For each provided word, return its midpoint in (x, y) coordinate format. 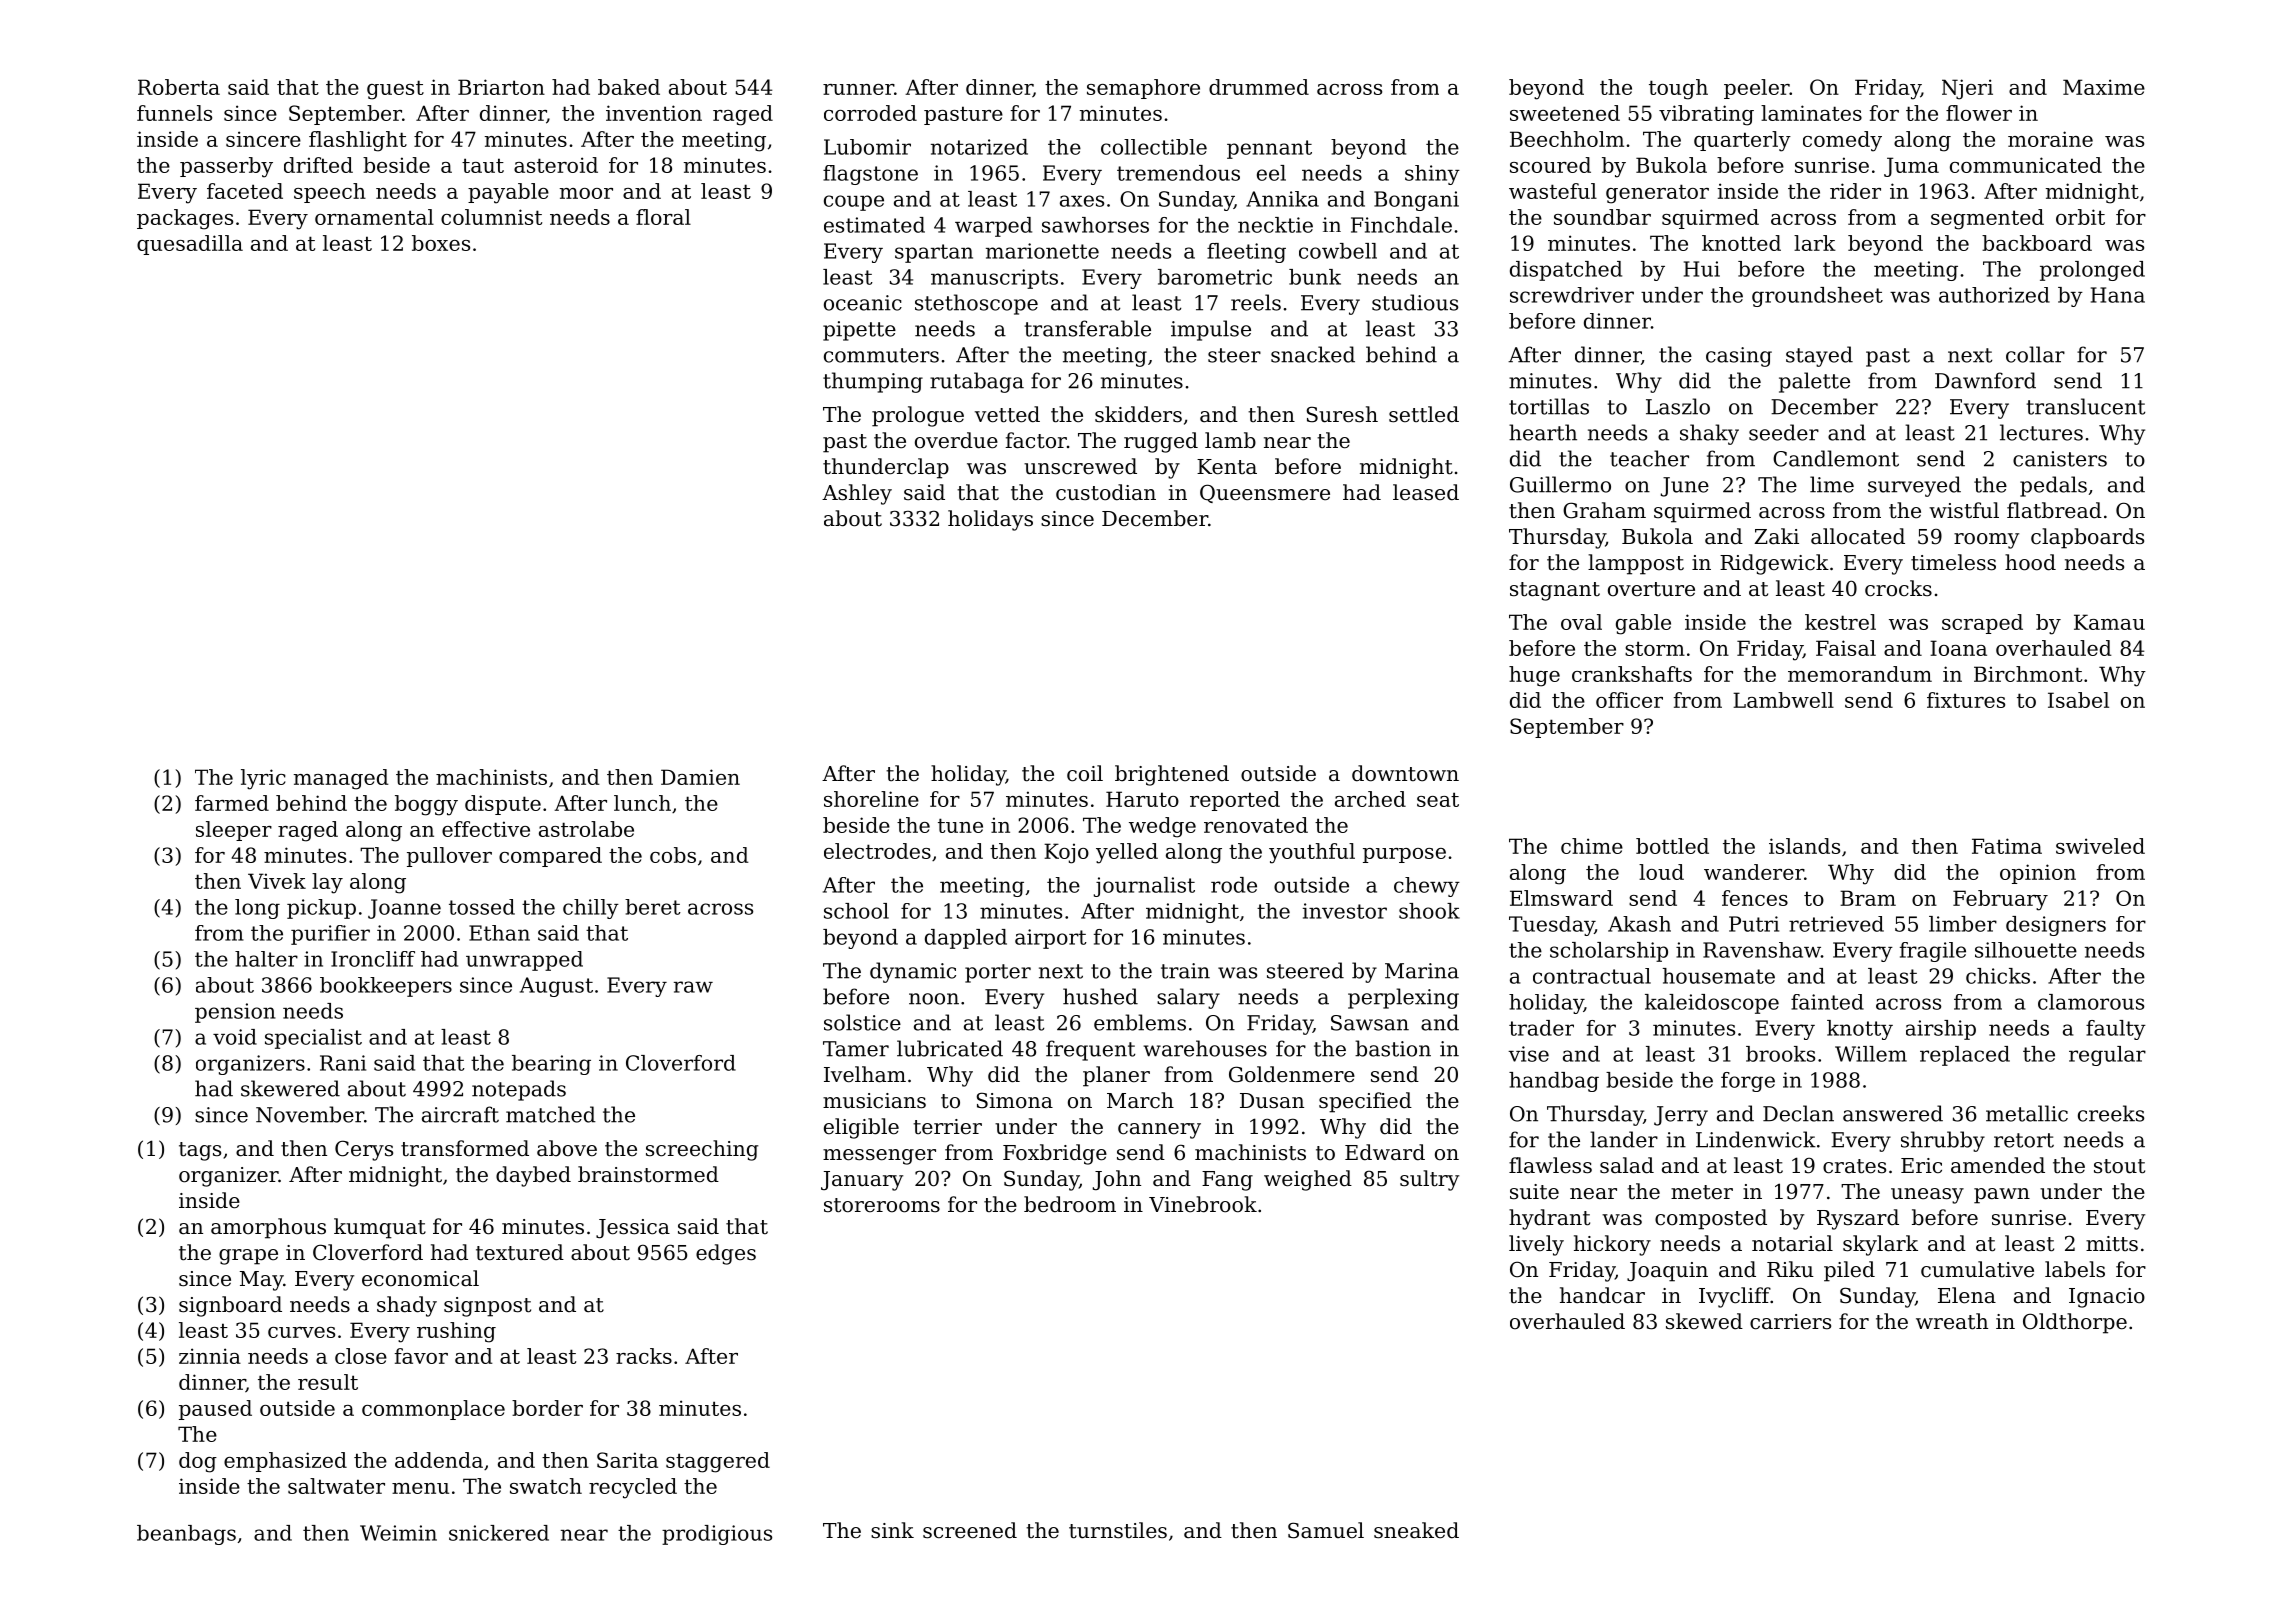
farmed (232, 803)
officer (1629, 700)
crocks (1898, 588)
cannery (1159, 1131)
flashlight (358, 141)
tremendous (1178, 173)
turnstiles (1118, 1530)
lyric (263, 779)
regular (2107, 1056)
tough (1678, 89)
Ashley (857, 494)
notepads (519, 1090)
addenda (439, 1460)
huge (1534, 676)
